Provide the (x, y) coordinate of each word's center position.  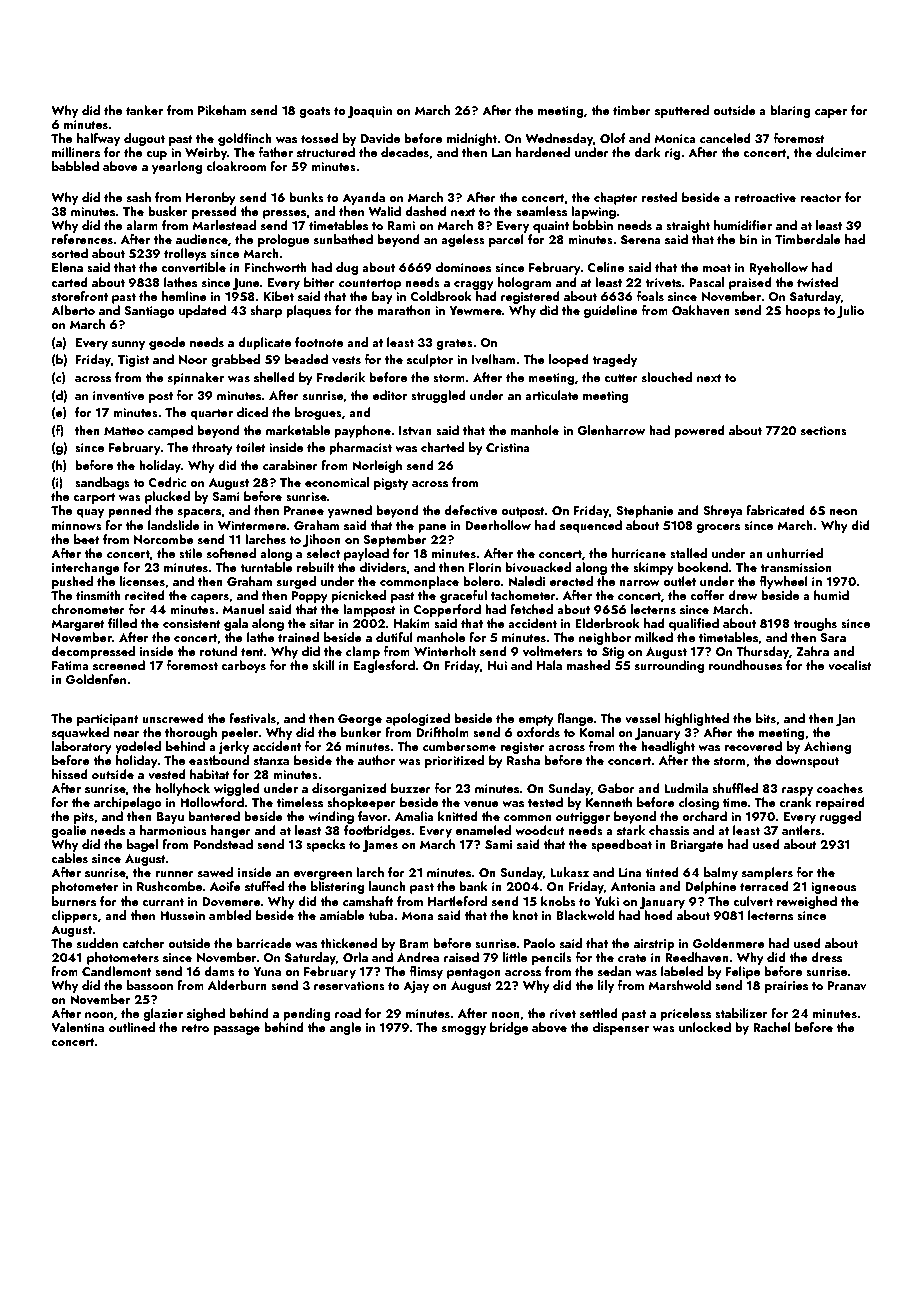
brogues (318, 413)
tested (545, 802)
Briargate (696, 846)
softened (231, 553)
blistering (337, 887)
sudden (97, 943)
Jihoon (322, 540)
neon (843, 512)
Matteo (124, 430)
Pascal (707, 282)
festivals (252, 718)
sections (824, 430)
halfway (98, 139)
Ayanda (363, 198)
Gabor (616, 788)
